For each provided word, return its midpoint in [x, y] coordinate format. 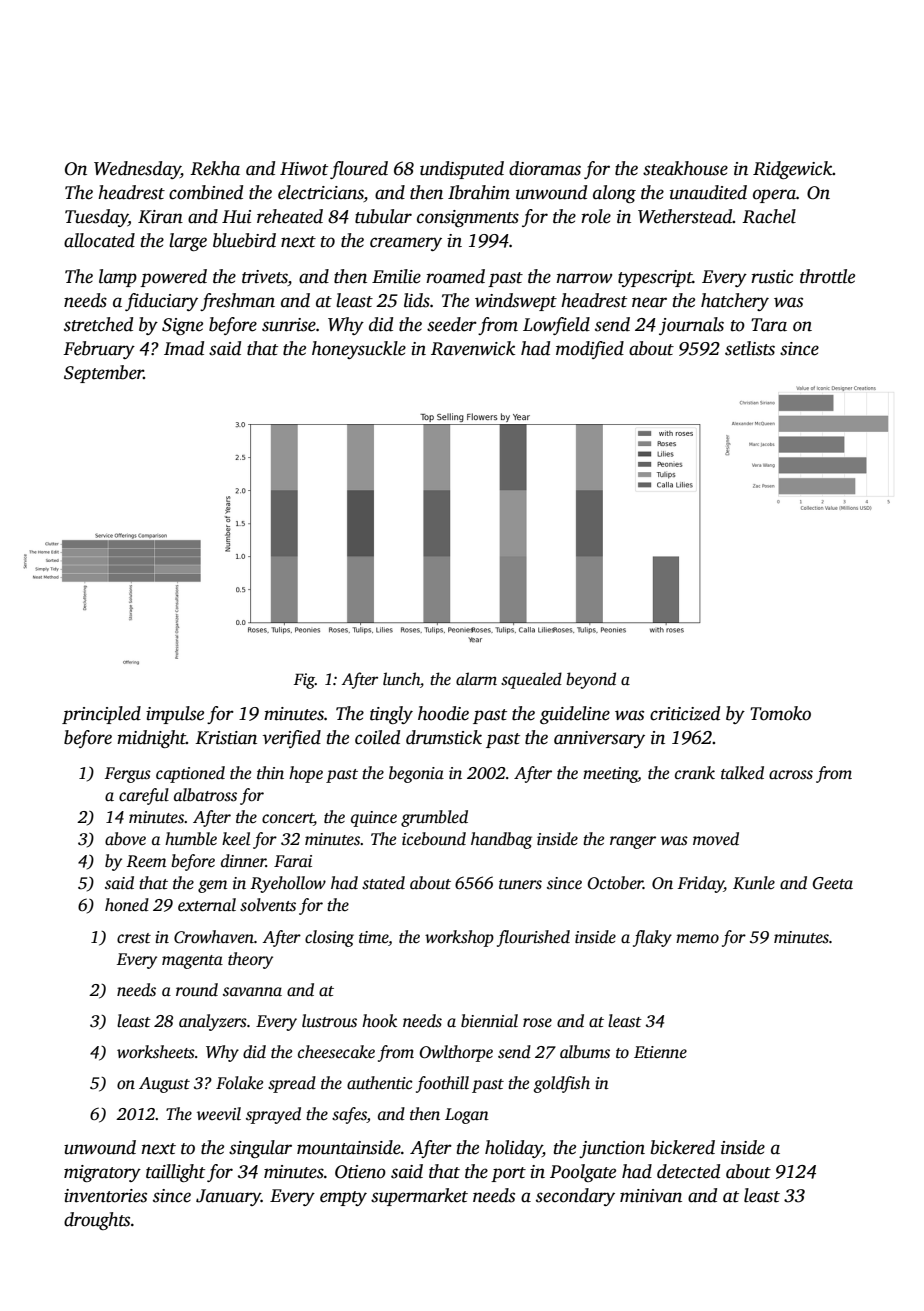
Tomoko [780, 713]
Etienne [660, 1052]
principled [101, 715]
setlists [750, 348]
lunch [401, 679]
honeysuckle [359, 350]
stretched [98, 324]
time [373, 937]
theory [250, 960]
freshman [237, 302]
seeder [452, 324]
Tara [769, 325]
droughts [97, 1221]
